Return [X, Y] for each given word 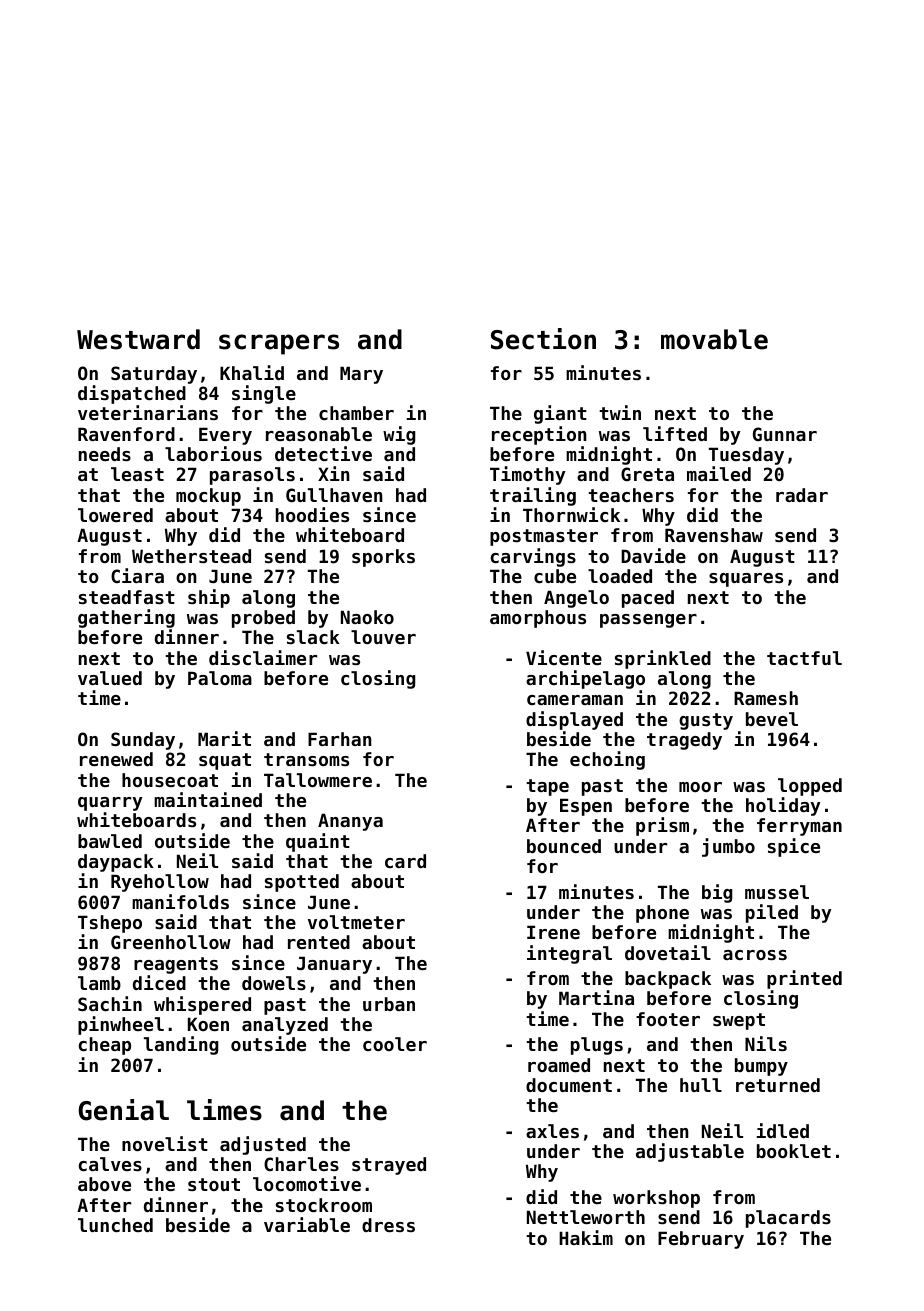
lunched [115, 1225]
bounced [564, 846]
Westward [138, 339]
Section [543, 339]
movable [714, 339]
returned [778, 1085]
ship [209, 598]
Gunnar [785, 434]
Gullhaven [334, 495]
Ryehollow [160, 883]
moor [700, 787]
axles [552, 1131]
